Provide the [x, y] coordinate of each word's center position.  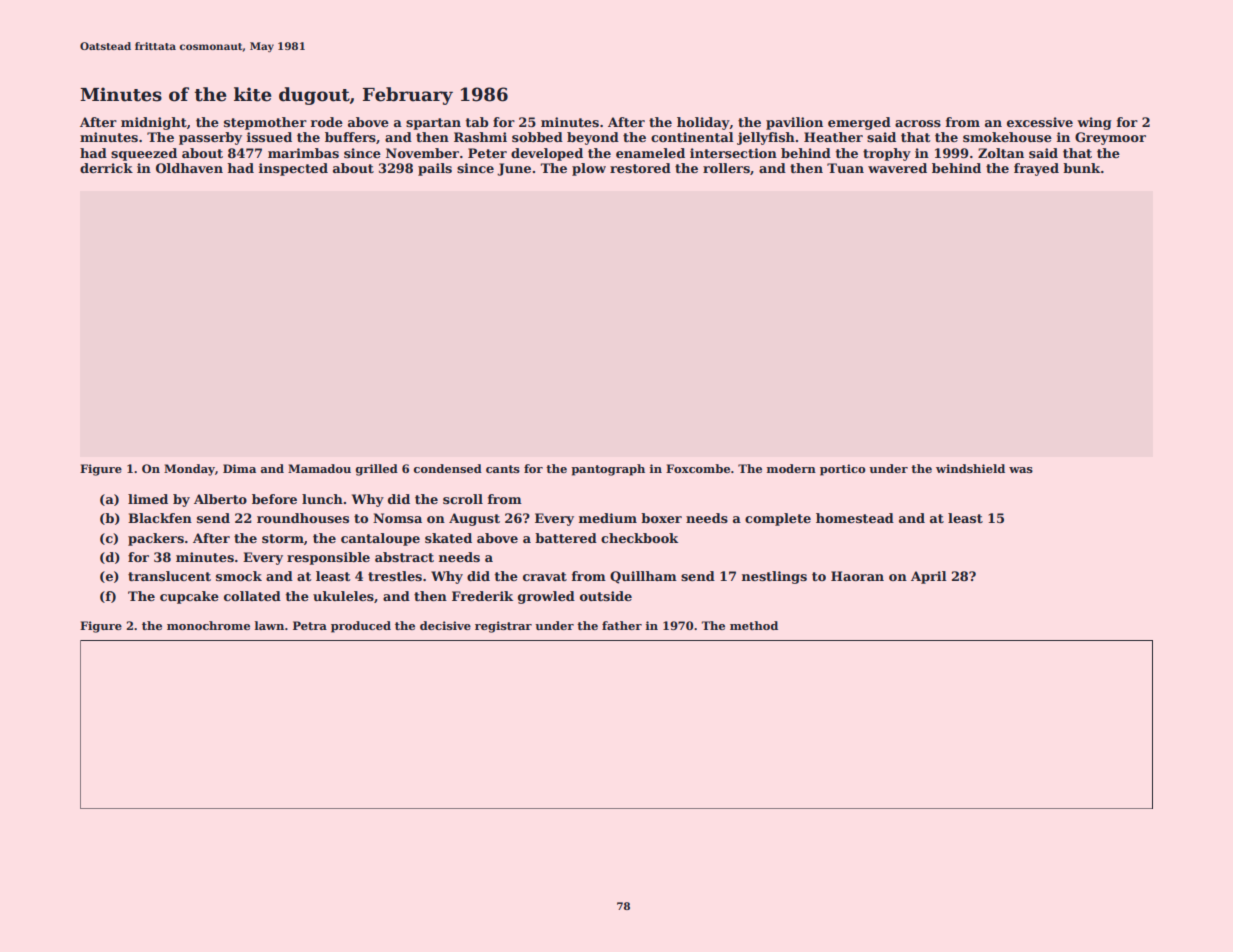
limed [148, 499]
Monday [189, 470]
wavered [897, 168]
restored [640, 168]
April [929, 577]
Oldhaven [189, 168]
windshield [970, 468]
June [514, 169]
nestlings [774, 577]
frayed [1036, 169]
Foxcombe [698, 468]
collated [252, 596]
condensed [448, 468]
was [1021, 470]
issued [269, 137]
